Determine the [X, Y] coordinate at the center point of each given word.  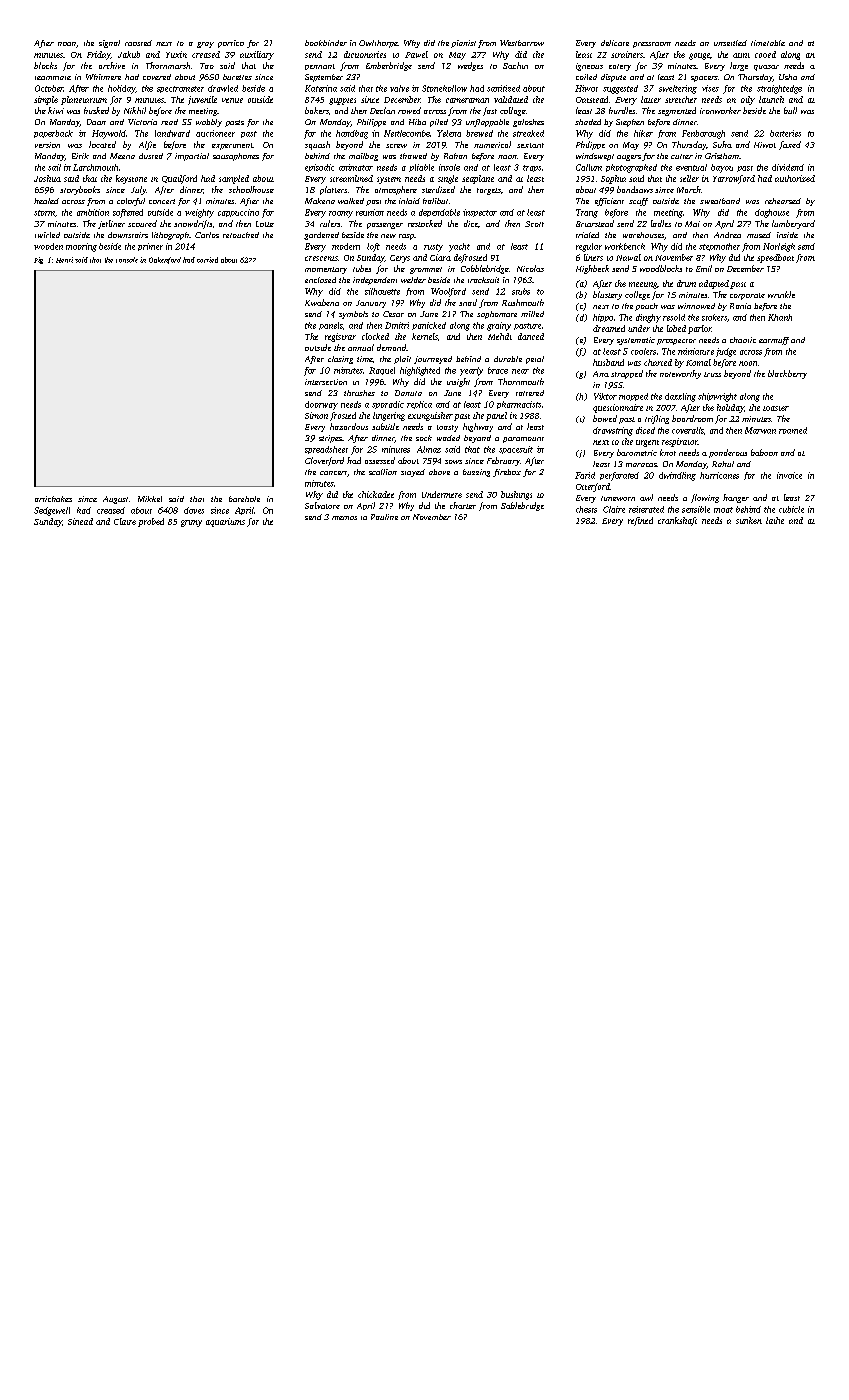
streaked [528, 133]
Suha [722, 144]
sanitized [503, 88]
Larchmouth [95, 167]
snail [468, 302]
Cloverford [324, 461]
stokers [714, 317]
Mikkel [150, 499]
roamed [793, 430]
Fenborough [703, 134]
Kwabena [322, 302]
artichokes [53, 499]
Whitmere [103, 77]
